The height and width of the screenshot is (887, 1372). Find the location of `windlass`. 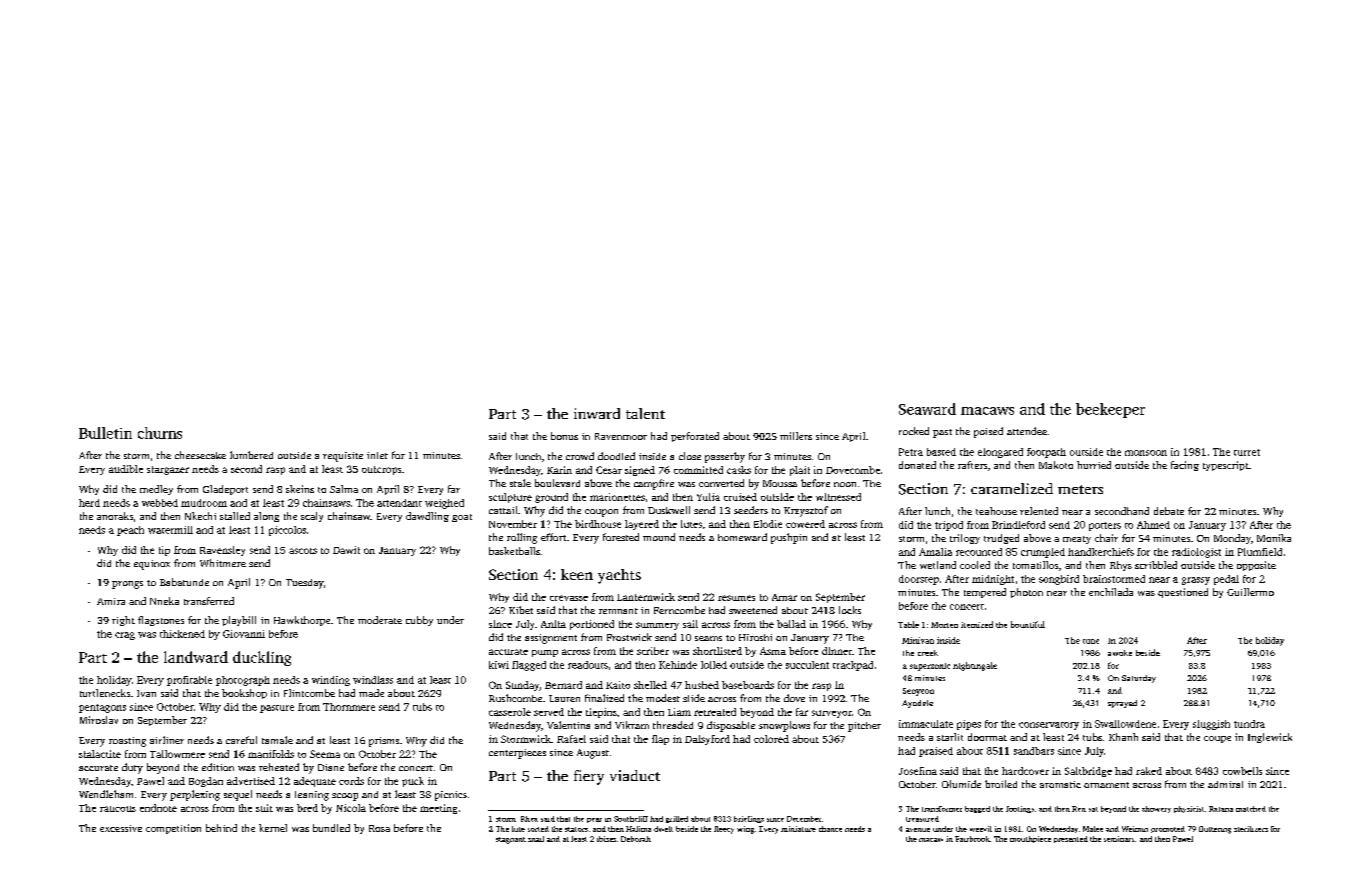

windlass is located at coordinates (373, 680).
